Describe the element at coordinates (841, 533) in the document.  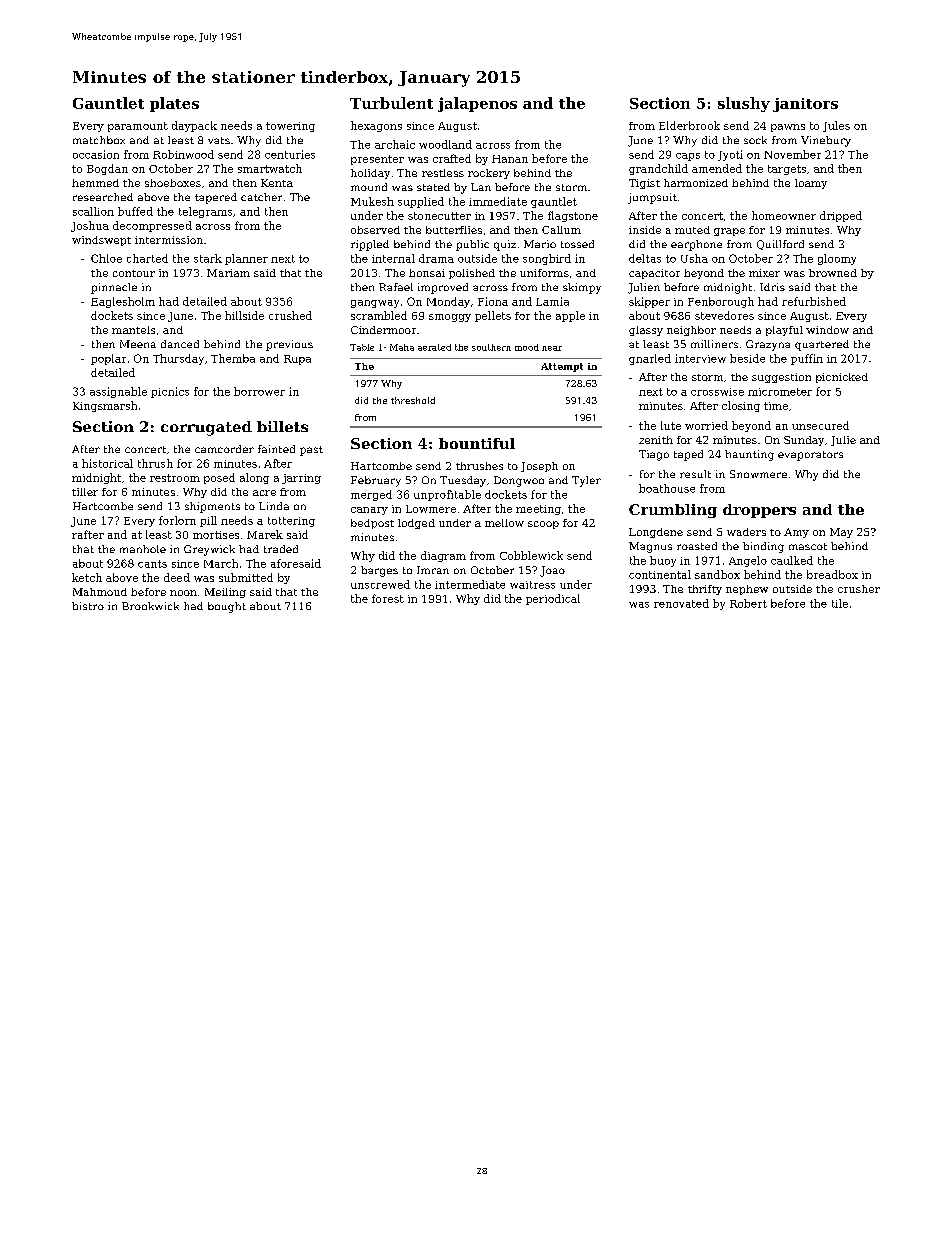
I see `May` at that location.
